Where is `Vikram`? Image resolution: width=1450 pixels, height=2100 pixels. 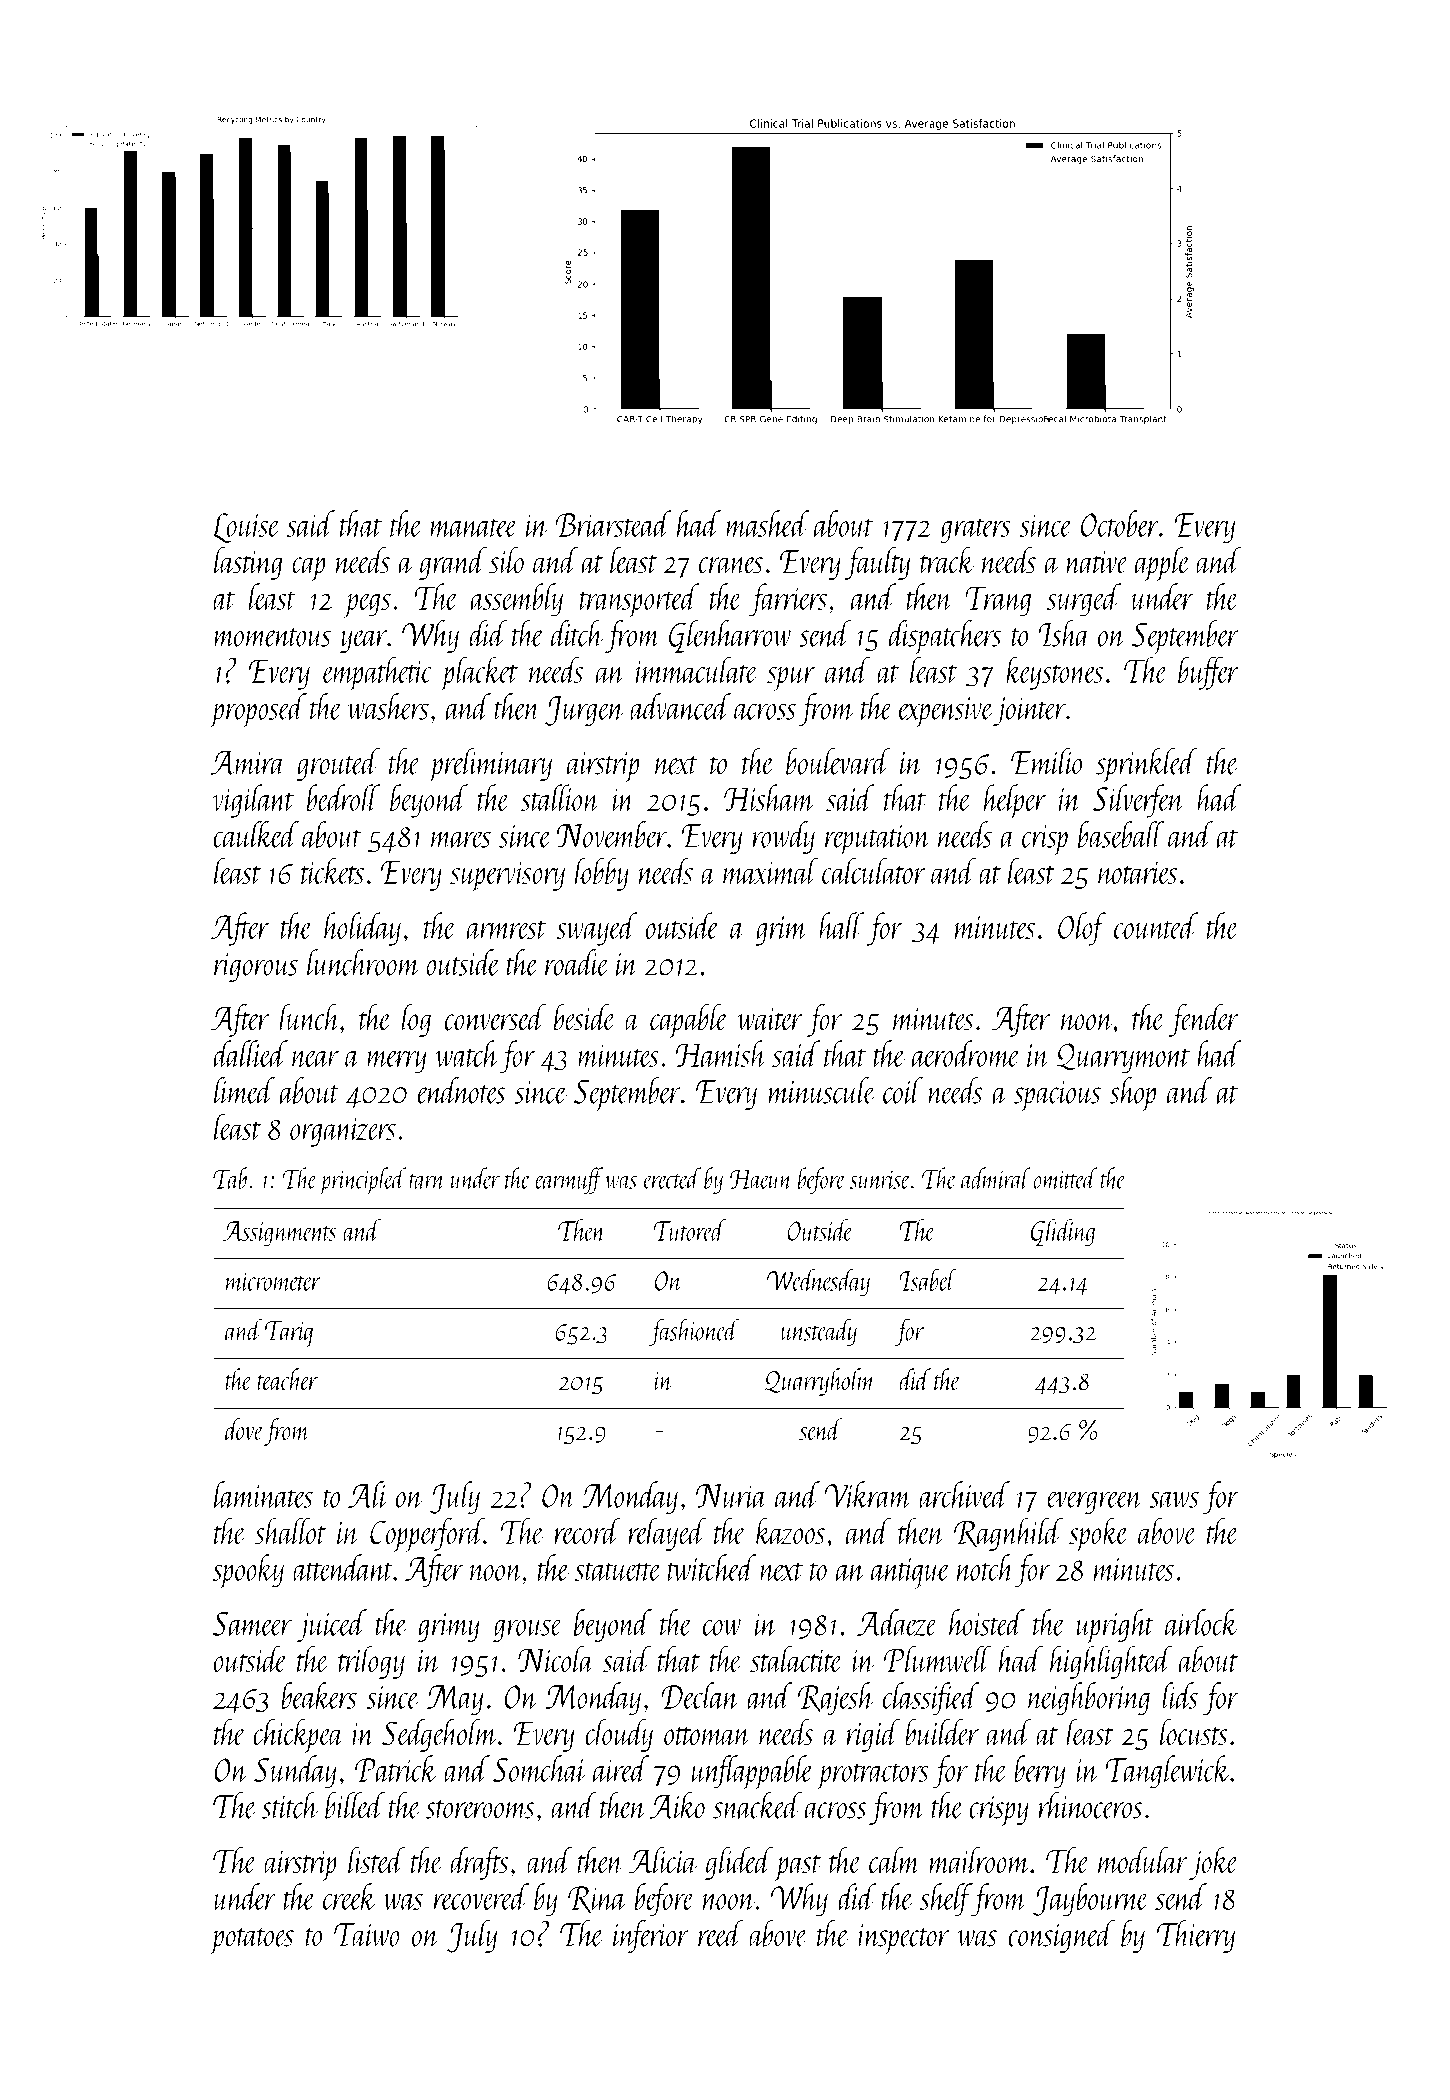 Vikram is located at coordinates (868, 1494).
